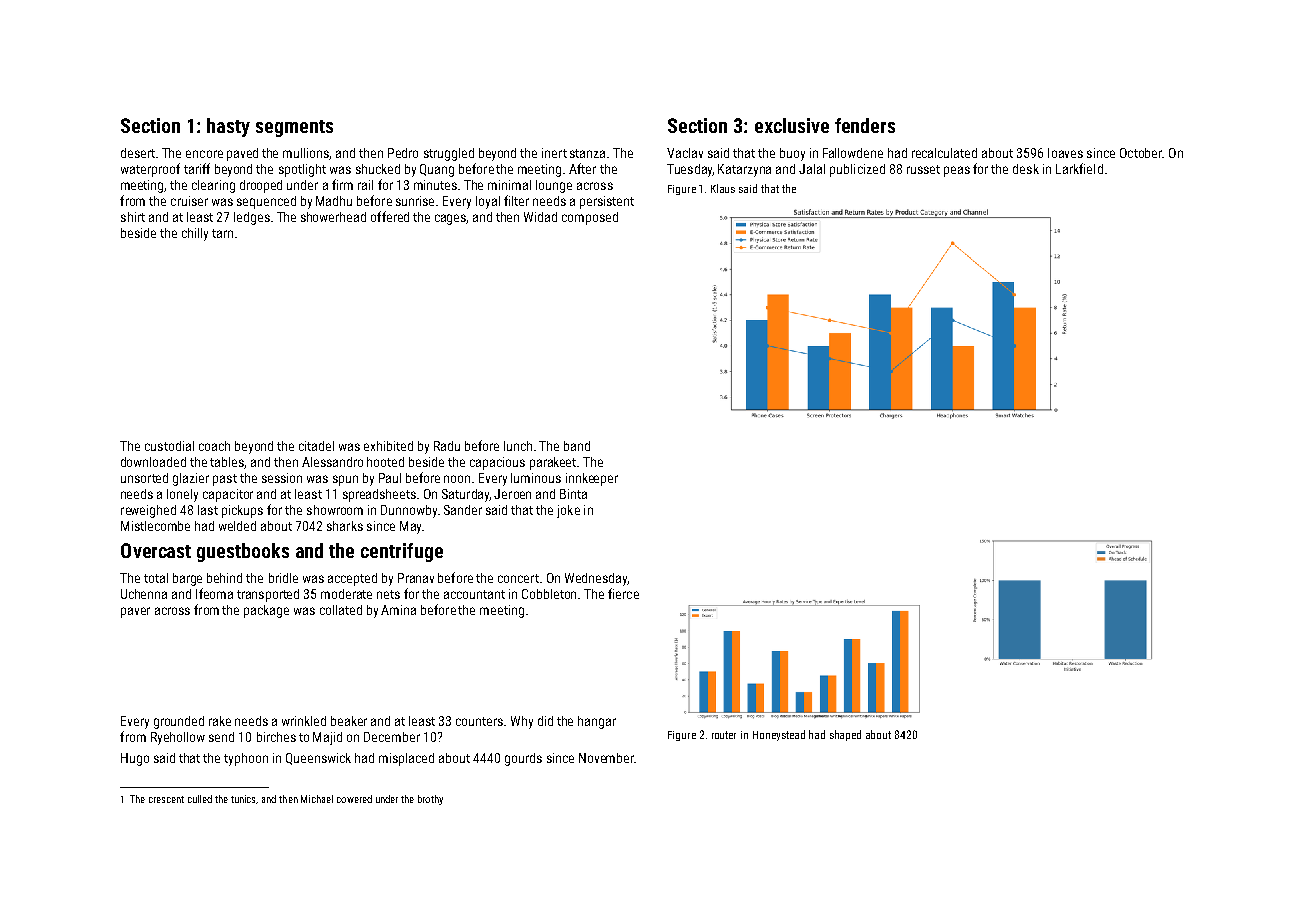 The width and height of the screenshot is (1308, 924). Describe the element at coordinates (228, 127) in the screenshot. I see `hasty` at that location.
